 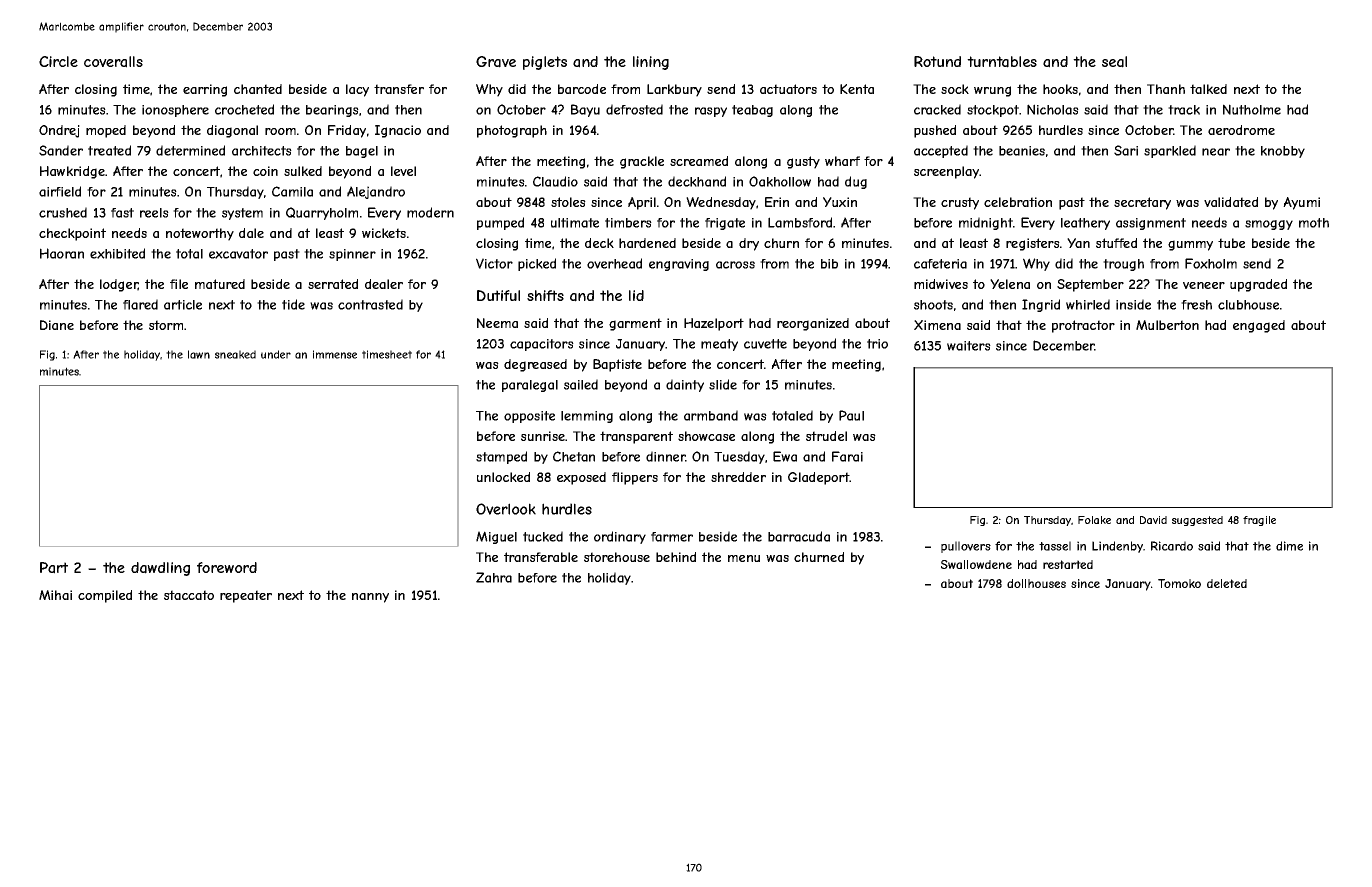 What do you see at coordinates (1259, 326) in the image?
I see `engaged` at bounding box center [1259, 326].
